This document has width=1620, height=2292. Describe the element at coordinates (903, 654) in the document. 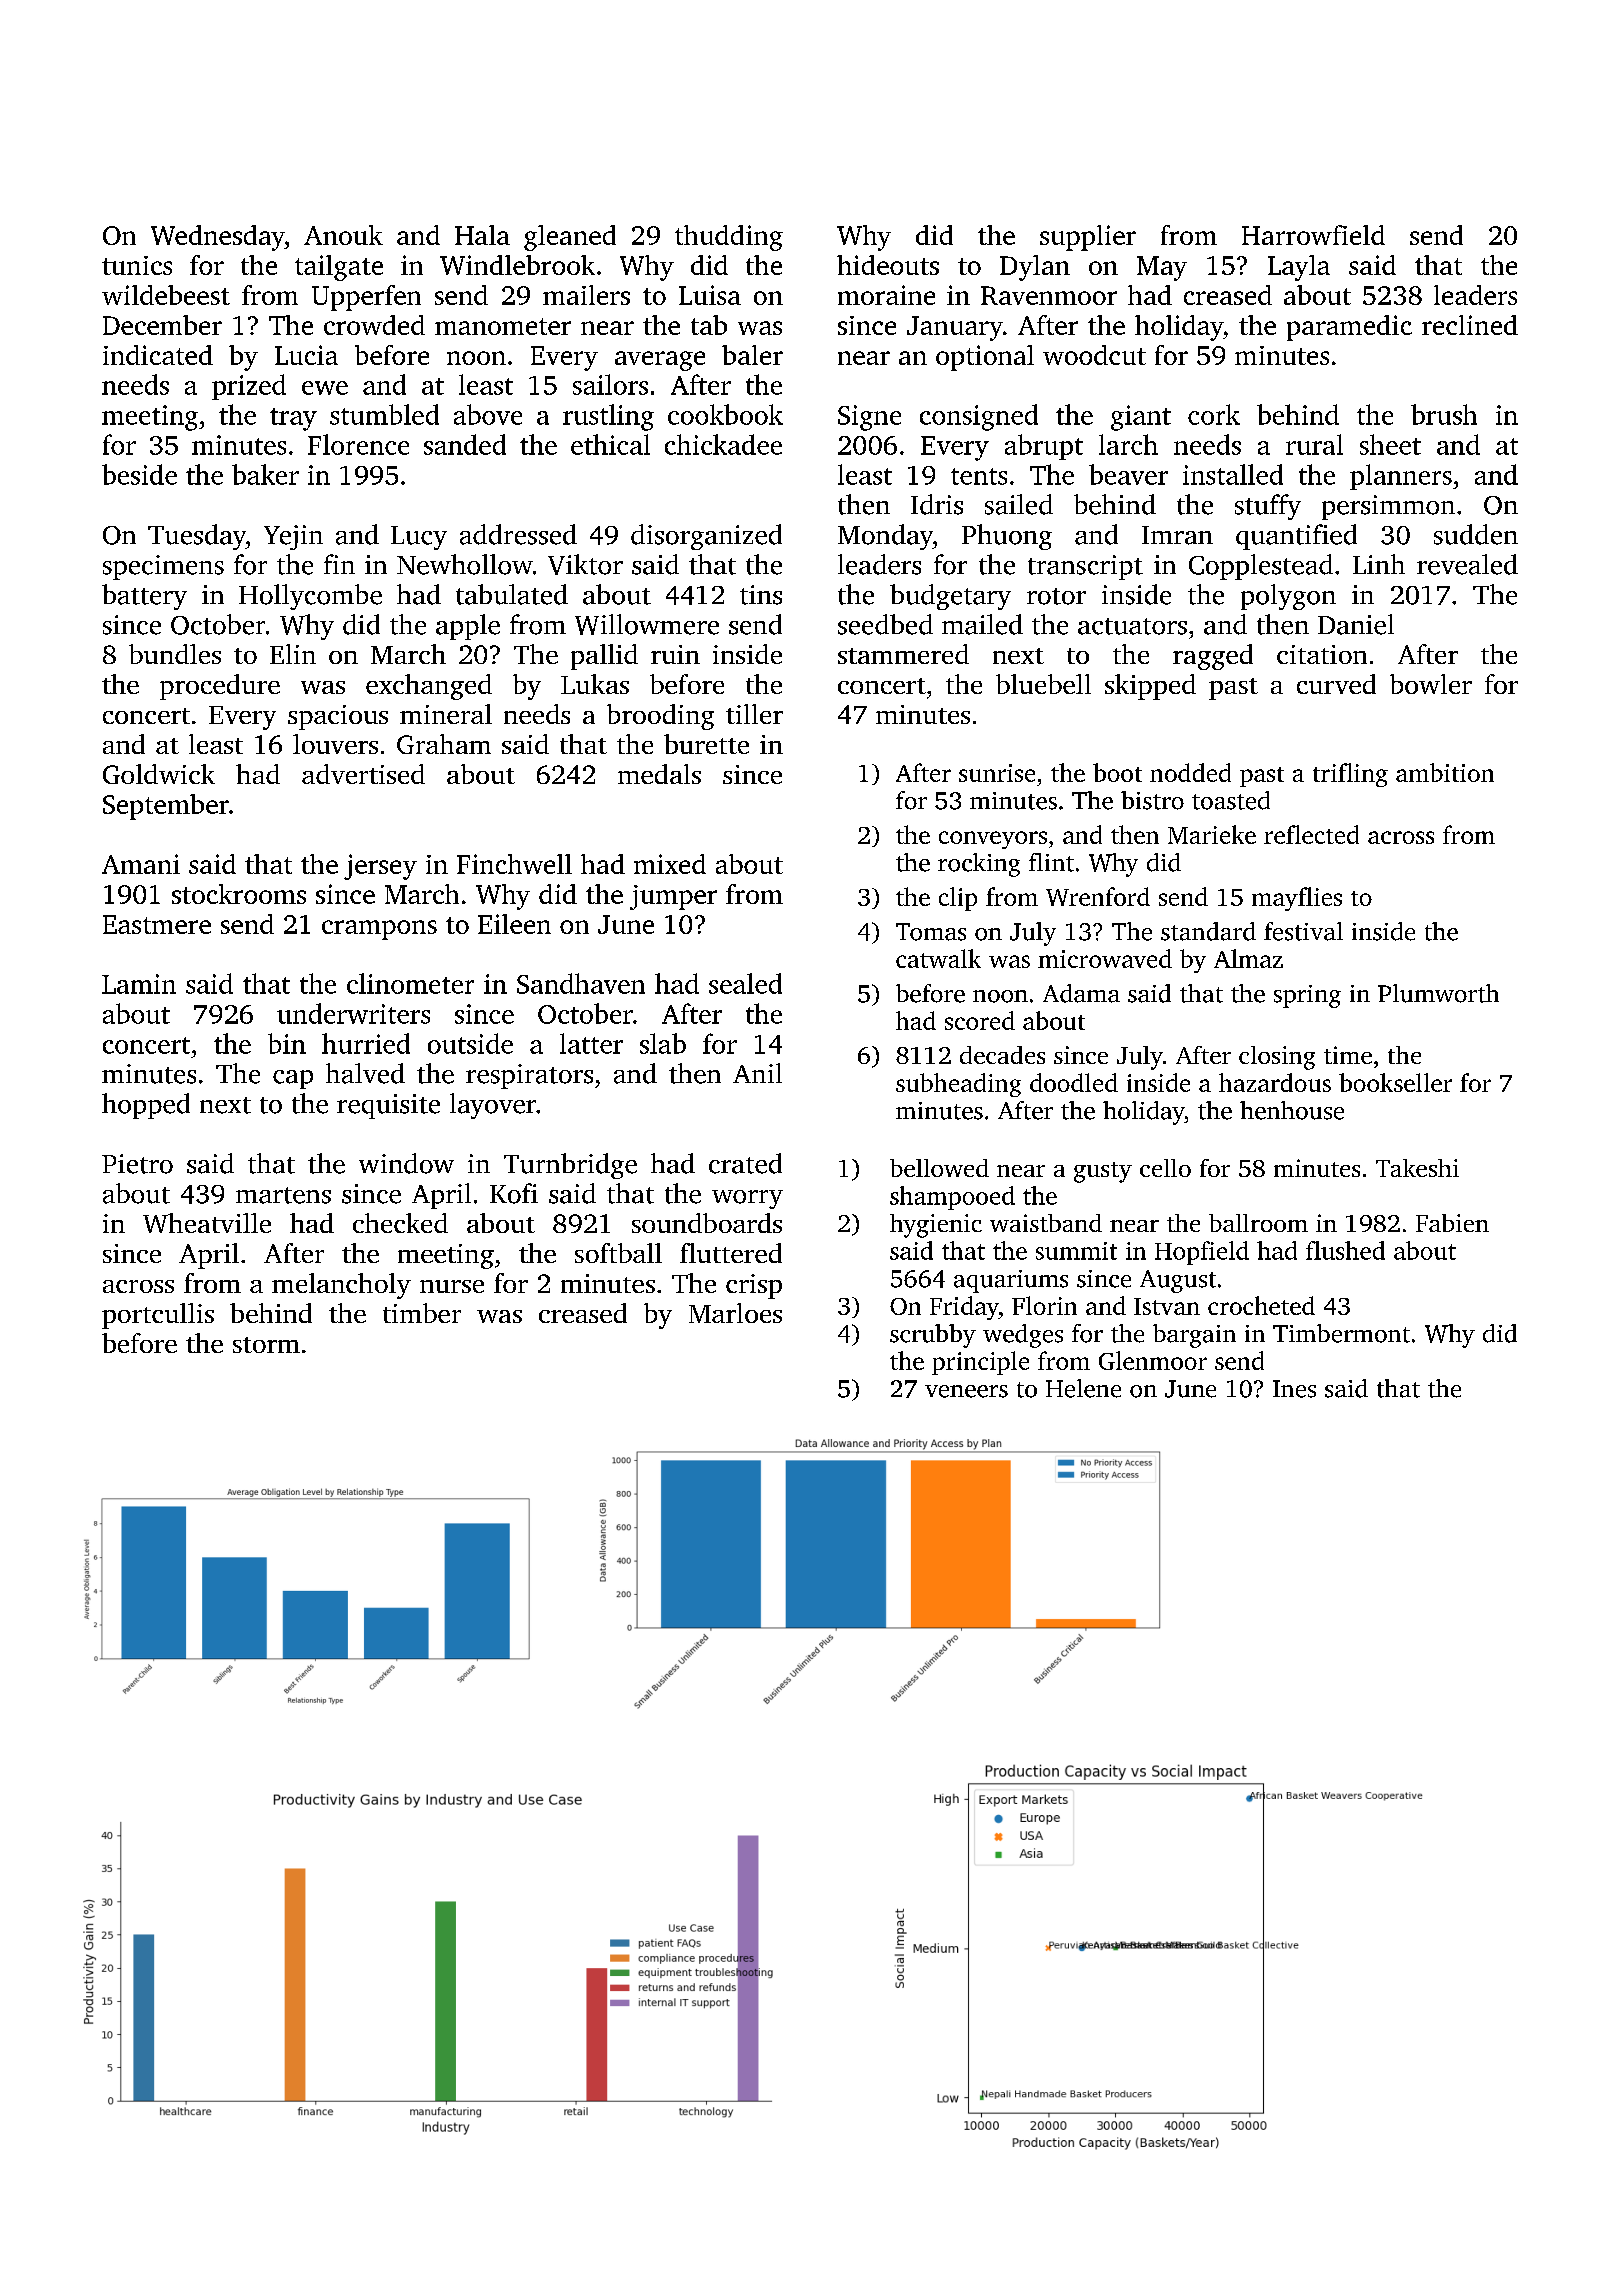

I see `stammered` at that location.
